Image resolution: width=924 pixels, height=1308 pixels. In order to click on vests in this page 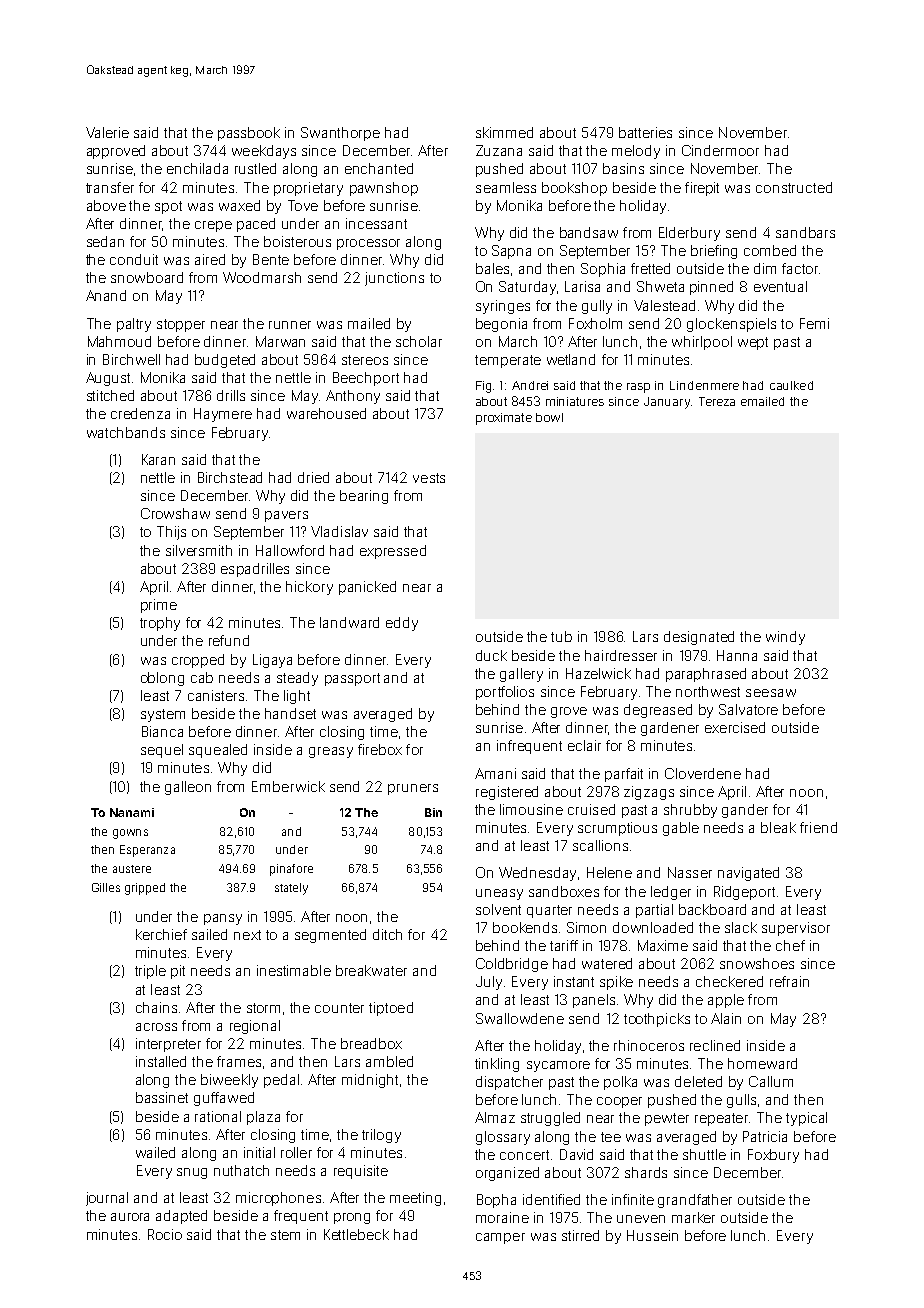, I will do `click(429, 478)`.
